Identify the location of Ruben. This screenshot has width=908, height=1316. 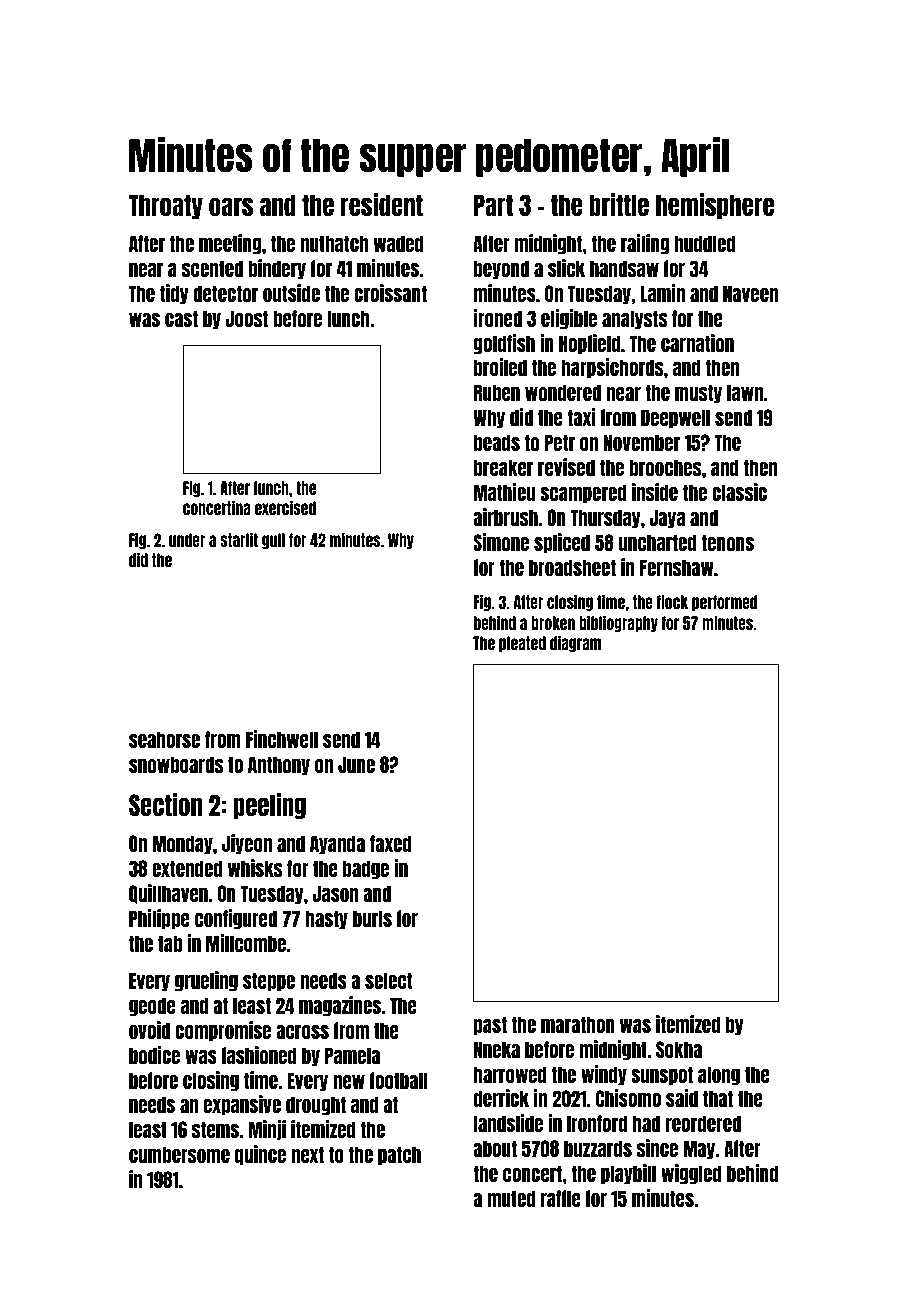
(497, 392).
